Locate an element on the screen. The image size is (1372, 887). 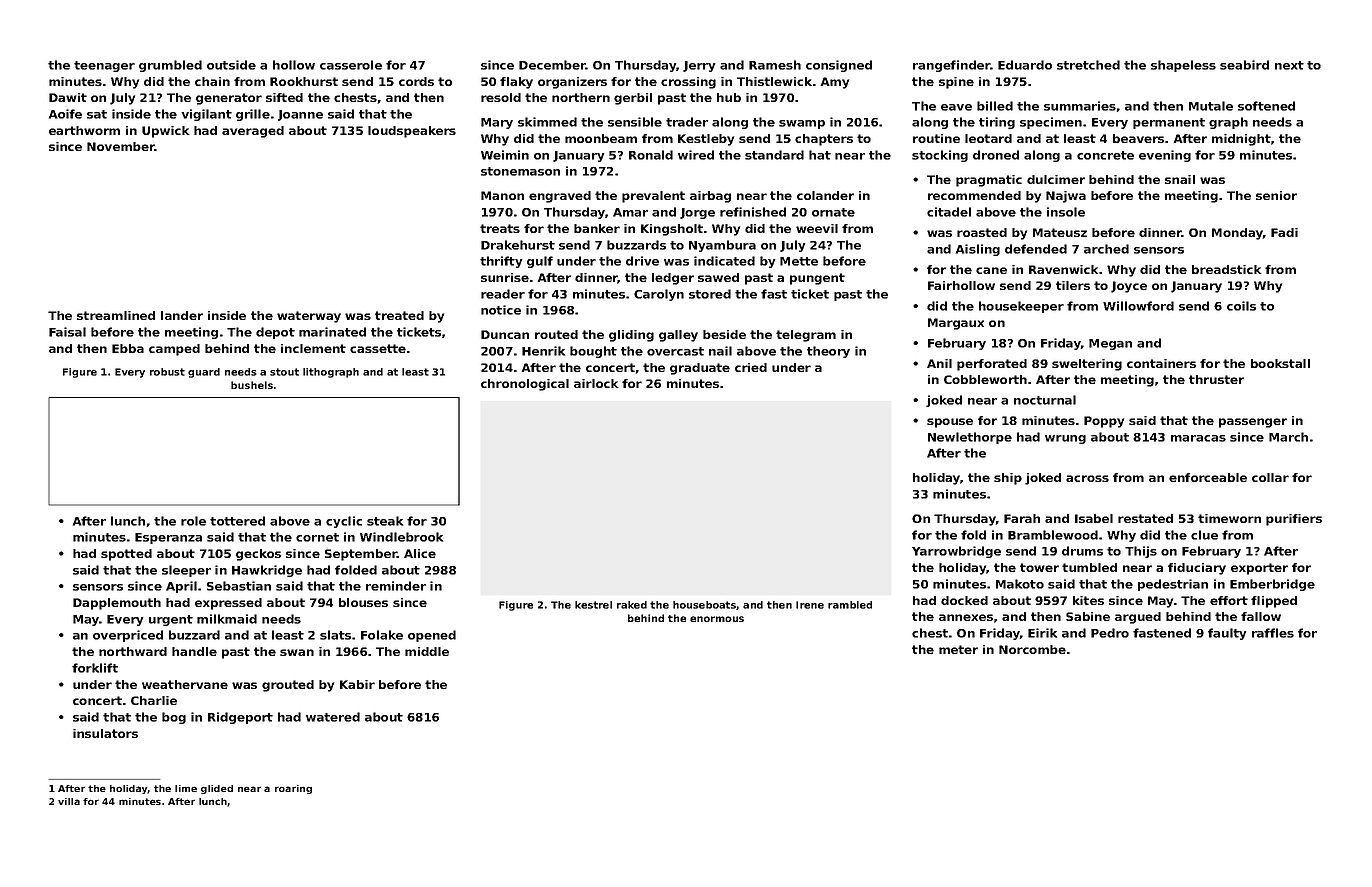
Ramesh is located at coordinates (775, 65).
